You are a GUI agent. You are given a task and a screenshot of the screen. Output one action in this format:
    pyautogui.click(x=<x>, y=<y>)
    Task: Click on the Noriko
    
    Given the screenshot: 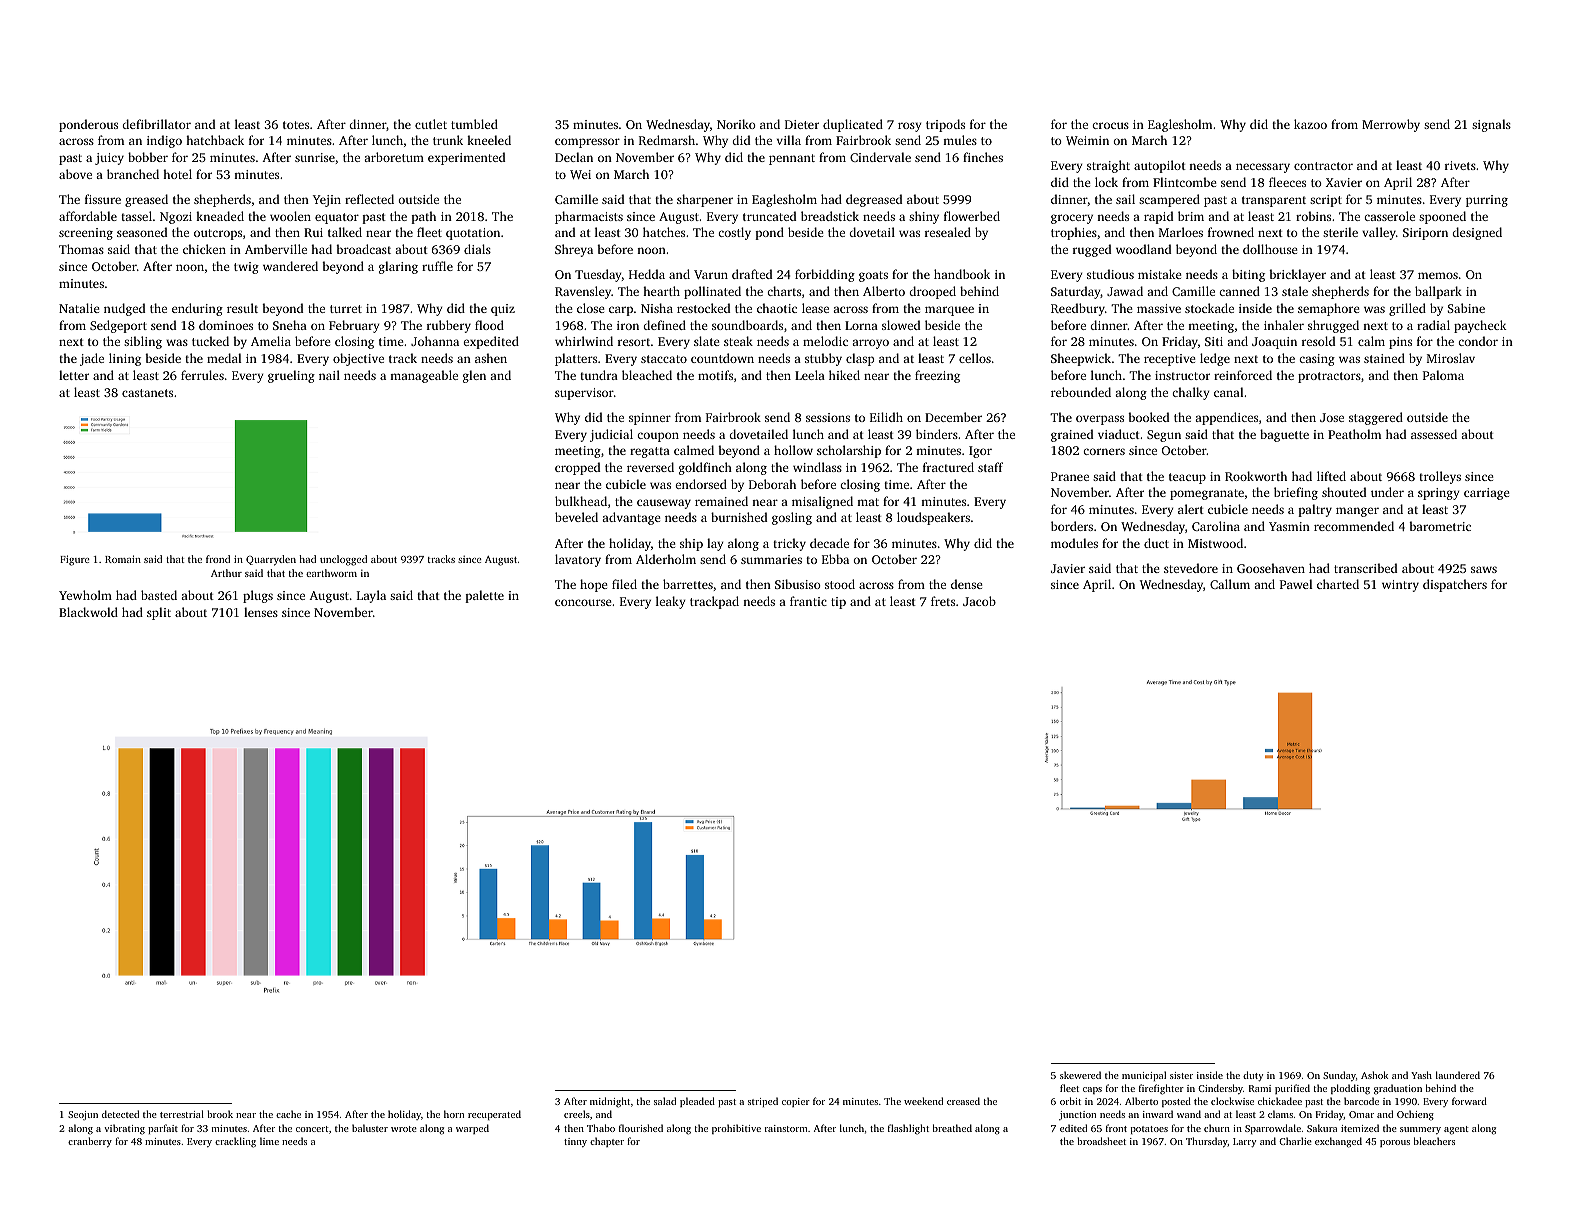 What is the action you would take?
    pyautogui.click(x=736, y=124)
